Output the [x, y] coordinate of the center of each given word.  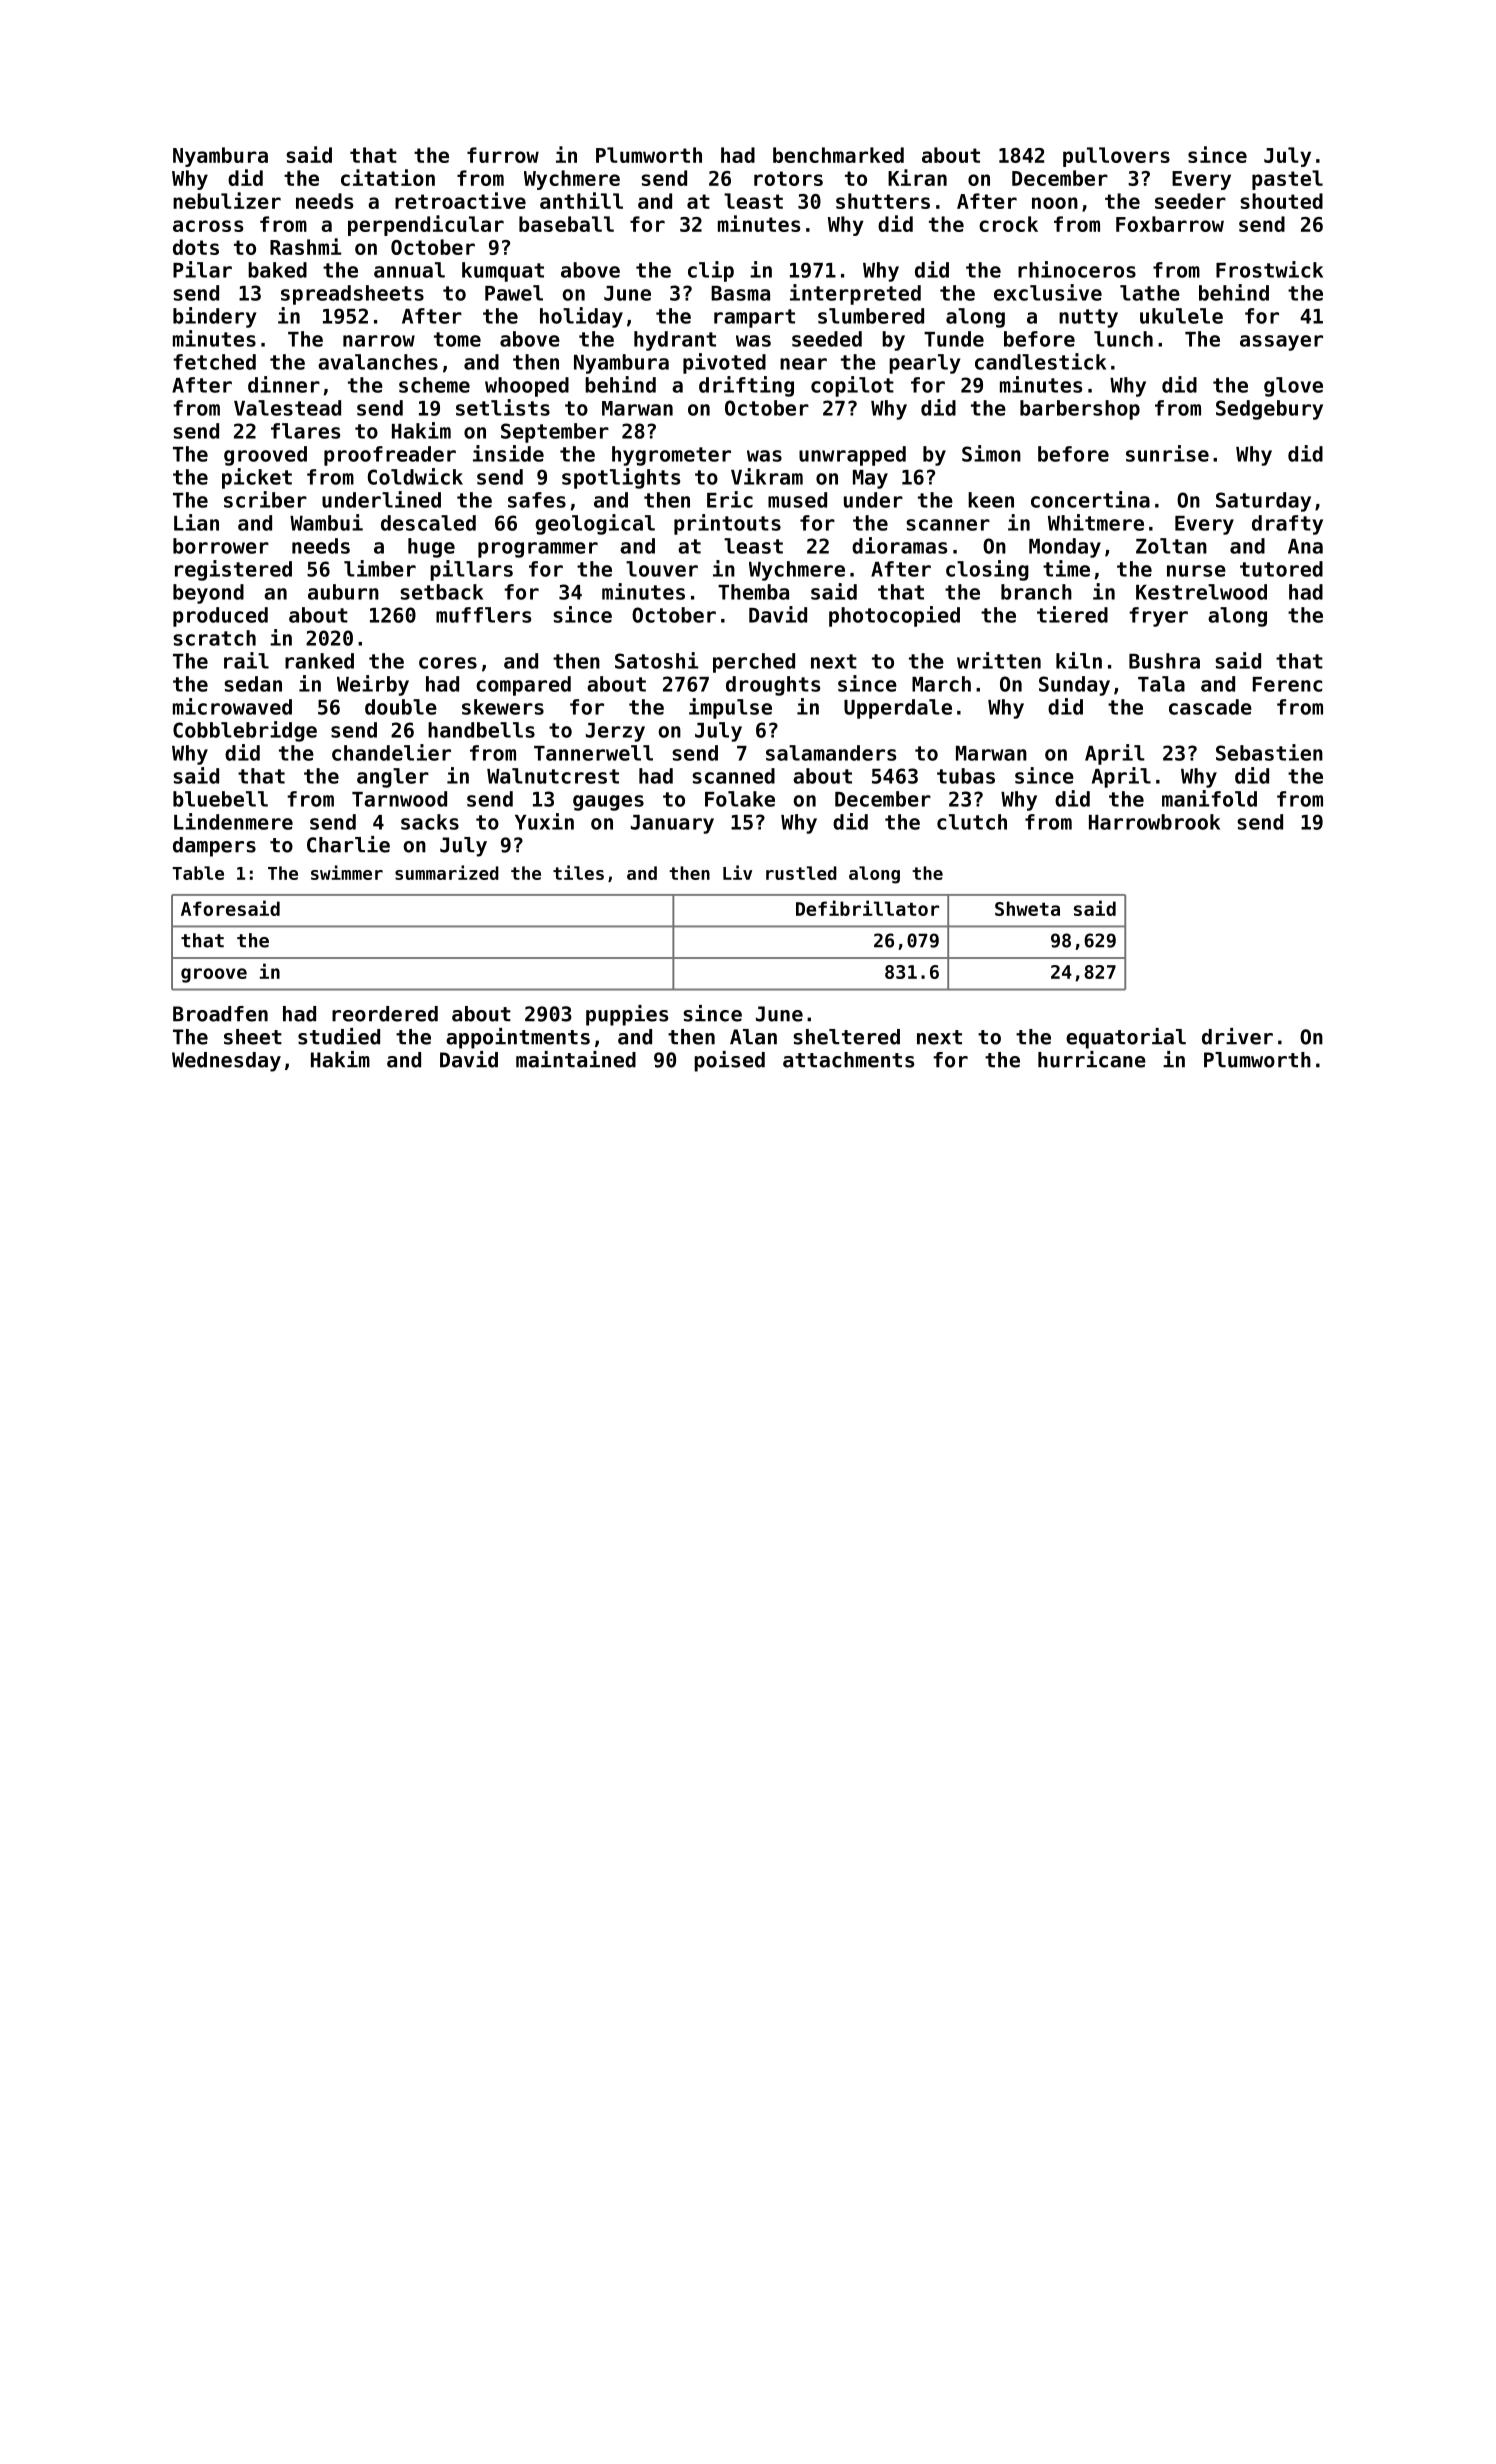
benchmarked [838, 155]
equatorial [1126, 1038]
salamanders [831, 753]
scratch [214, 638]
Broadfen [220, 1014]
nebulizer [227, 200]
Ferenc [1287, 684]
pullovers [1116, 157]
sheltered [846, 1037]
